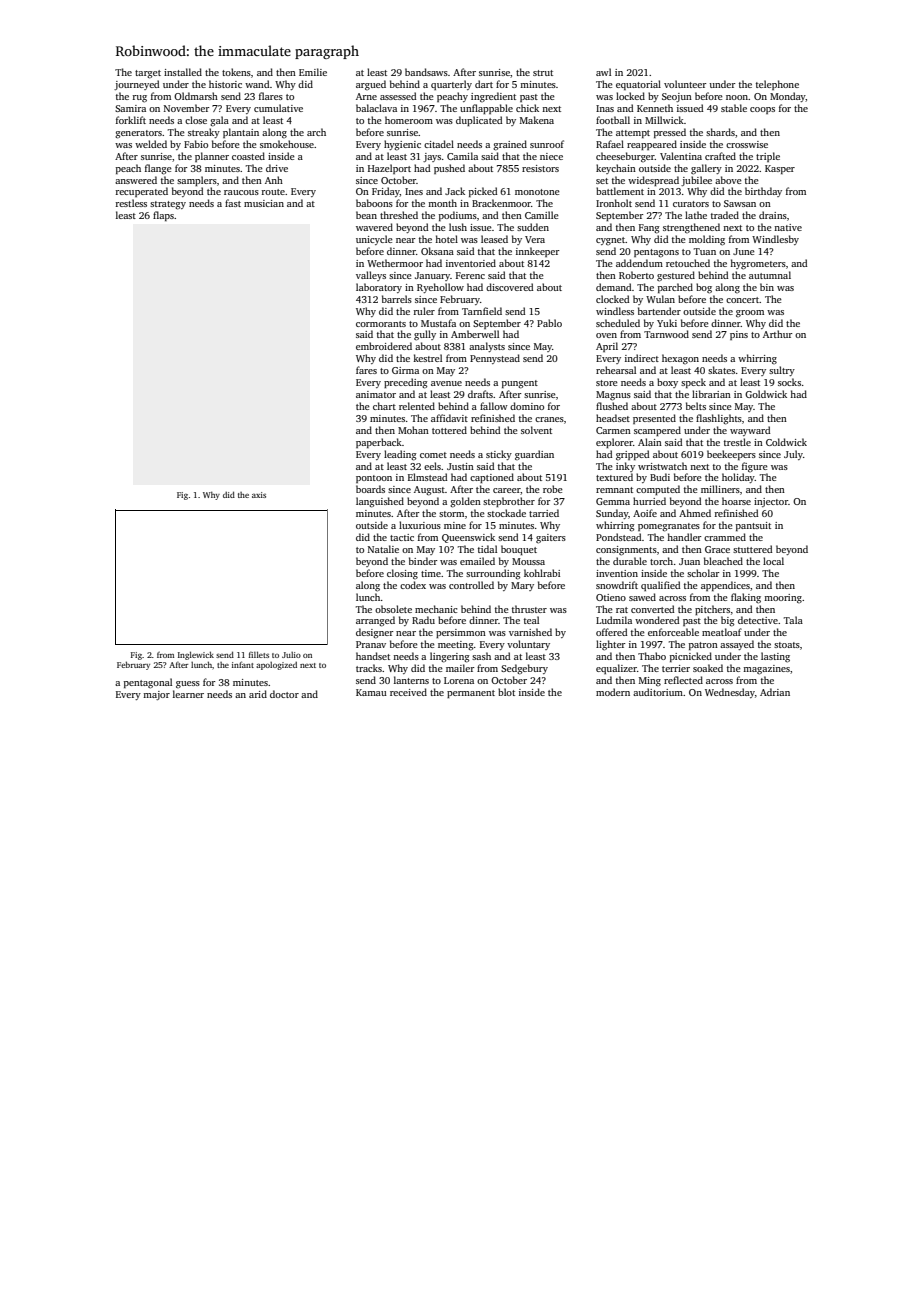  Describe the element at coordinates (607, 347) in the screenshot. I see `April` at that location.
